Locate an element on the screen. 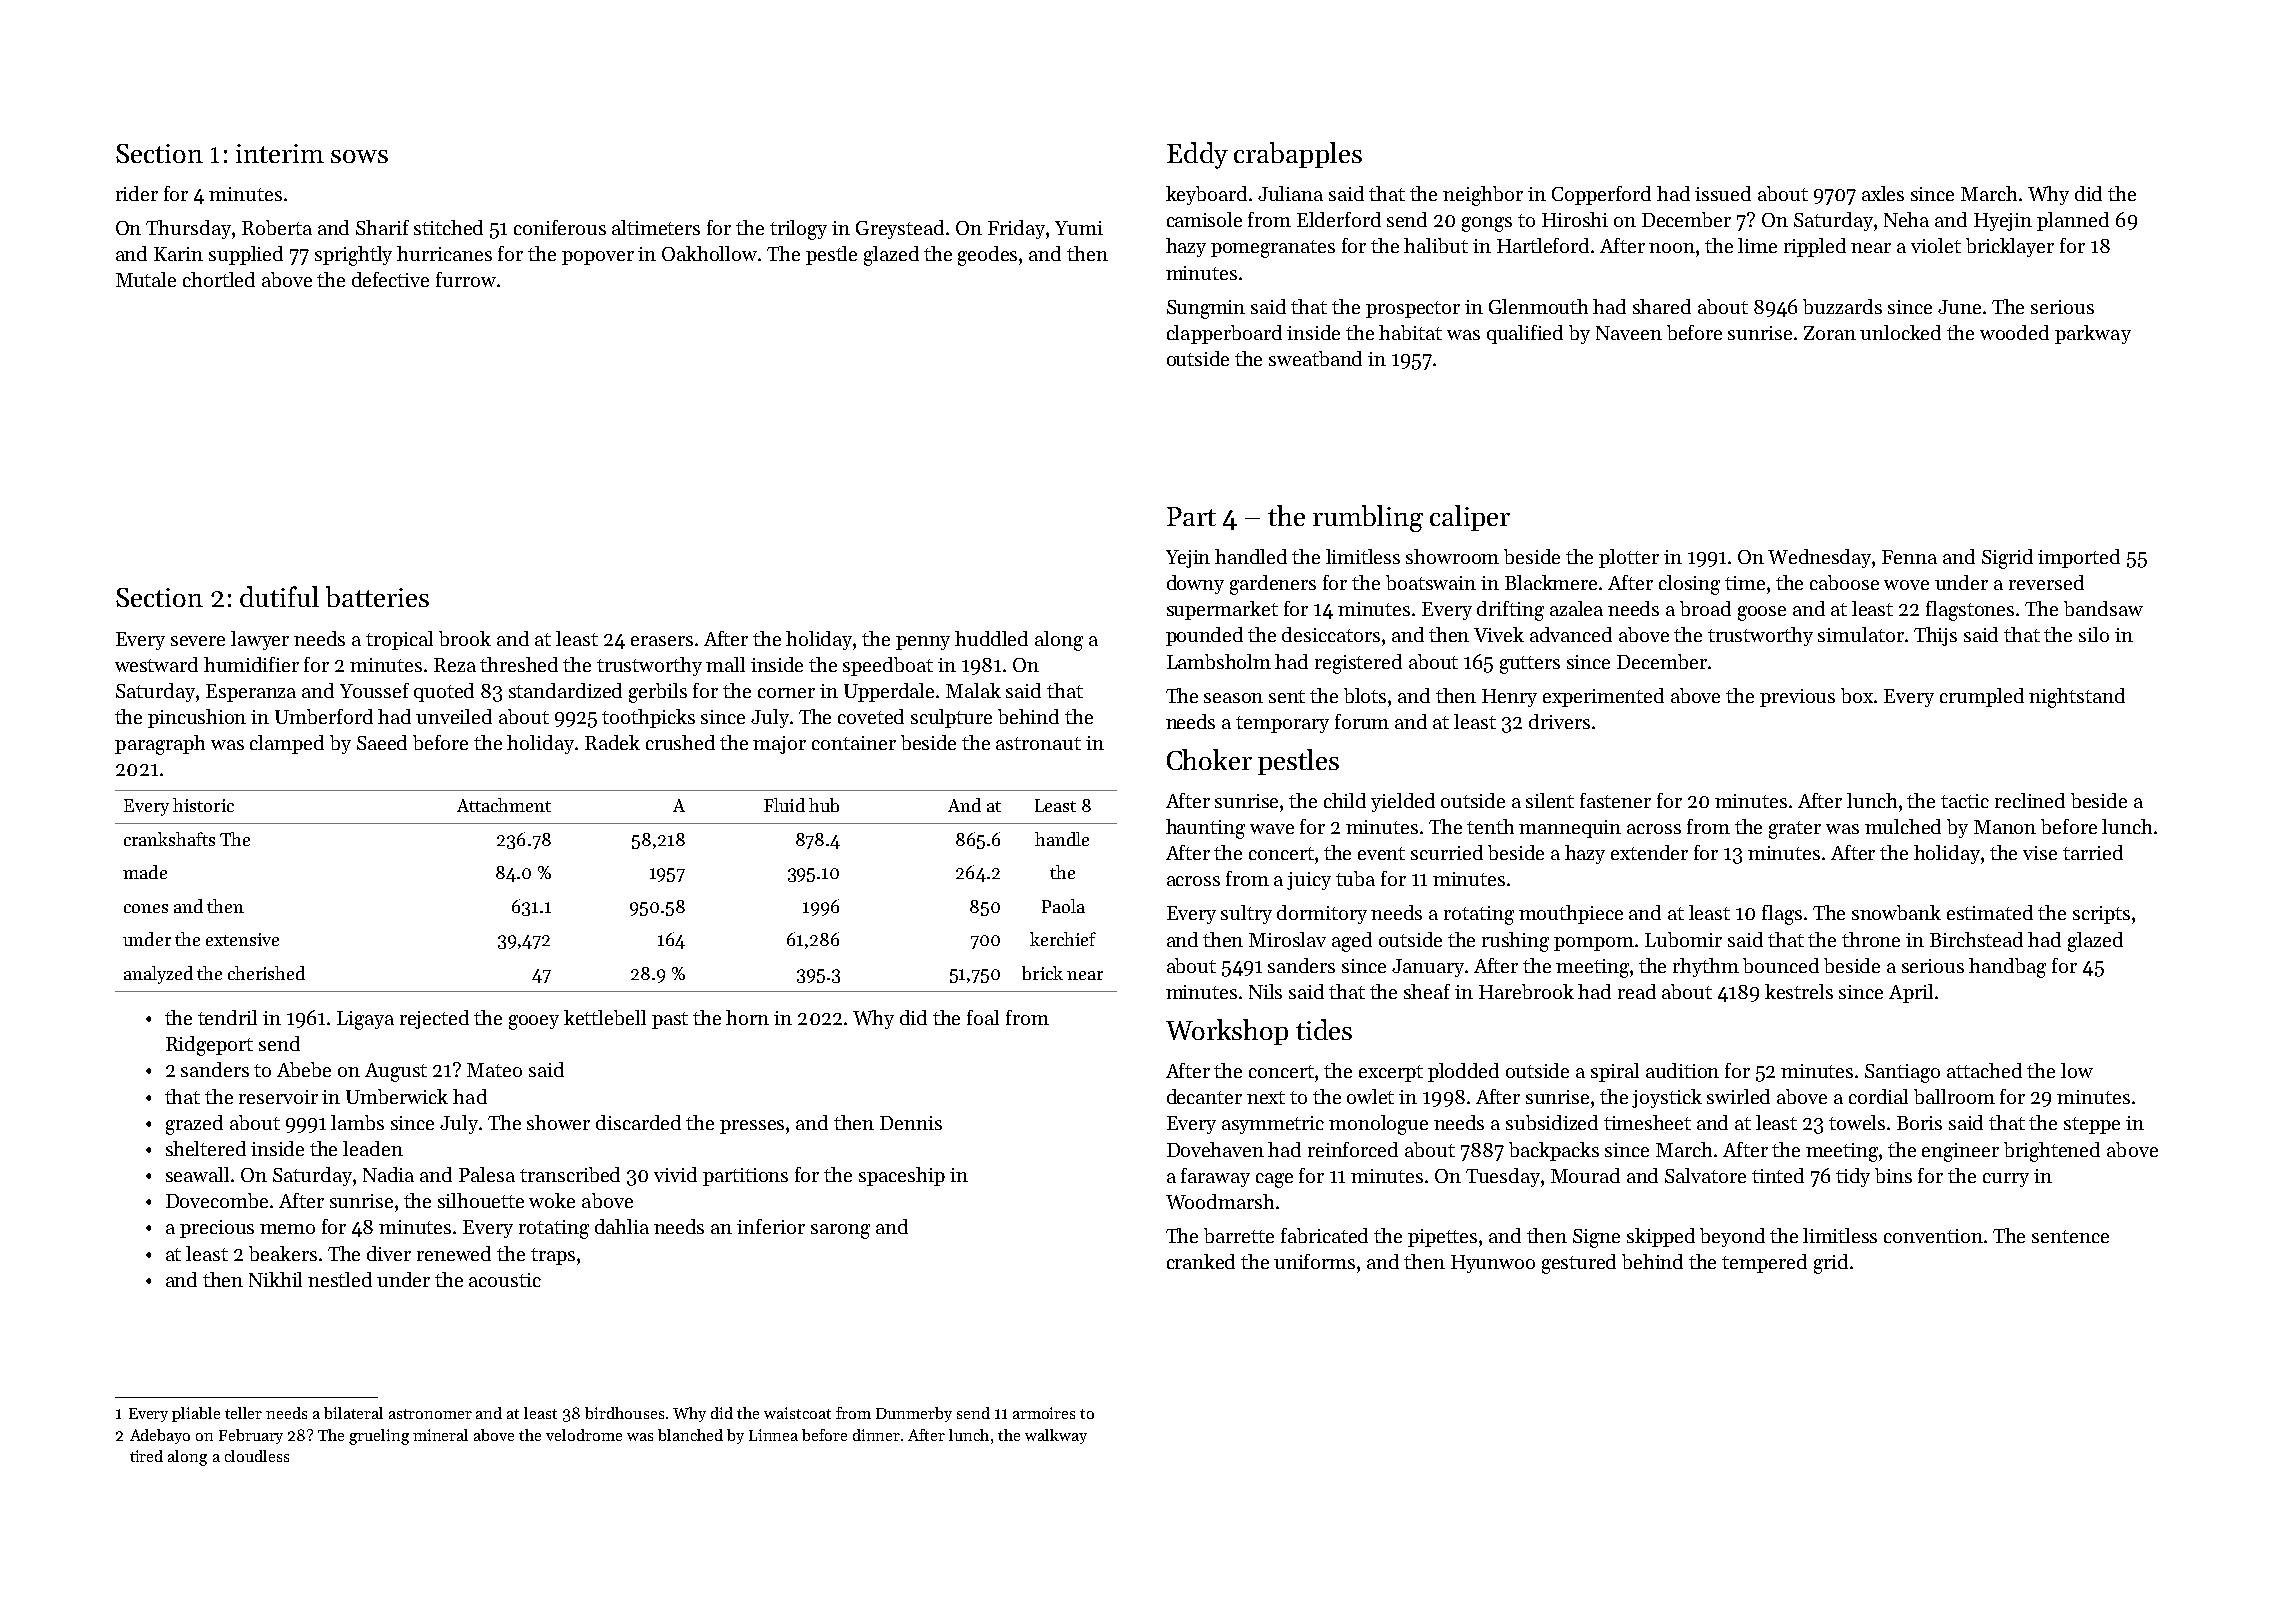 Image resolution: width=2282 pixels, height=1614 pixels. analyzed is located at coordinates (158, 975).
